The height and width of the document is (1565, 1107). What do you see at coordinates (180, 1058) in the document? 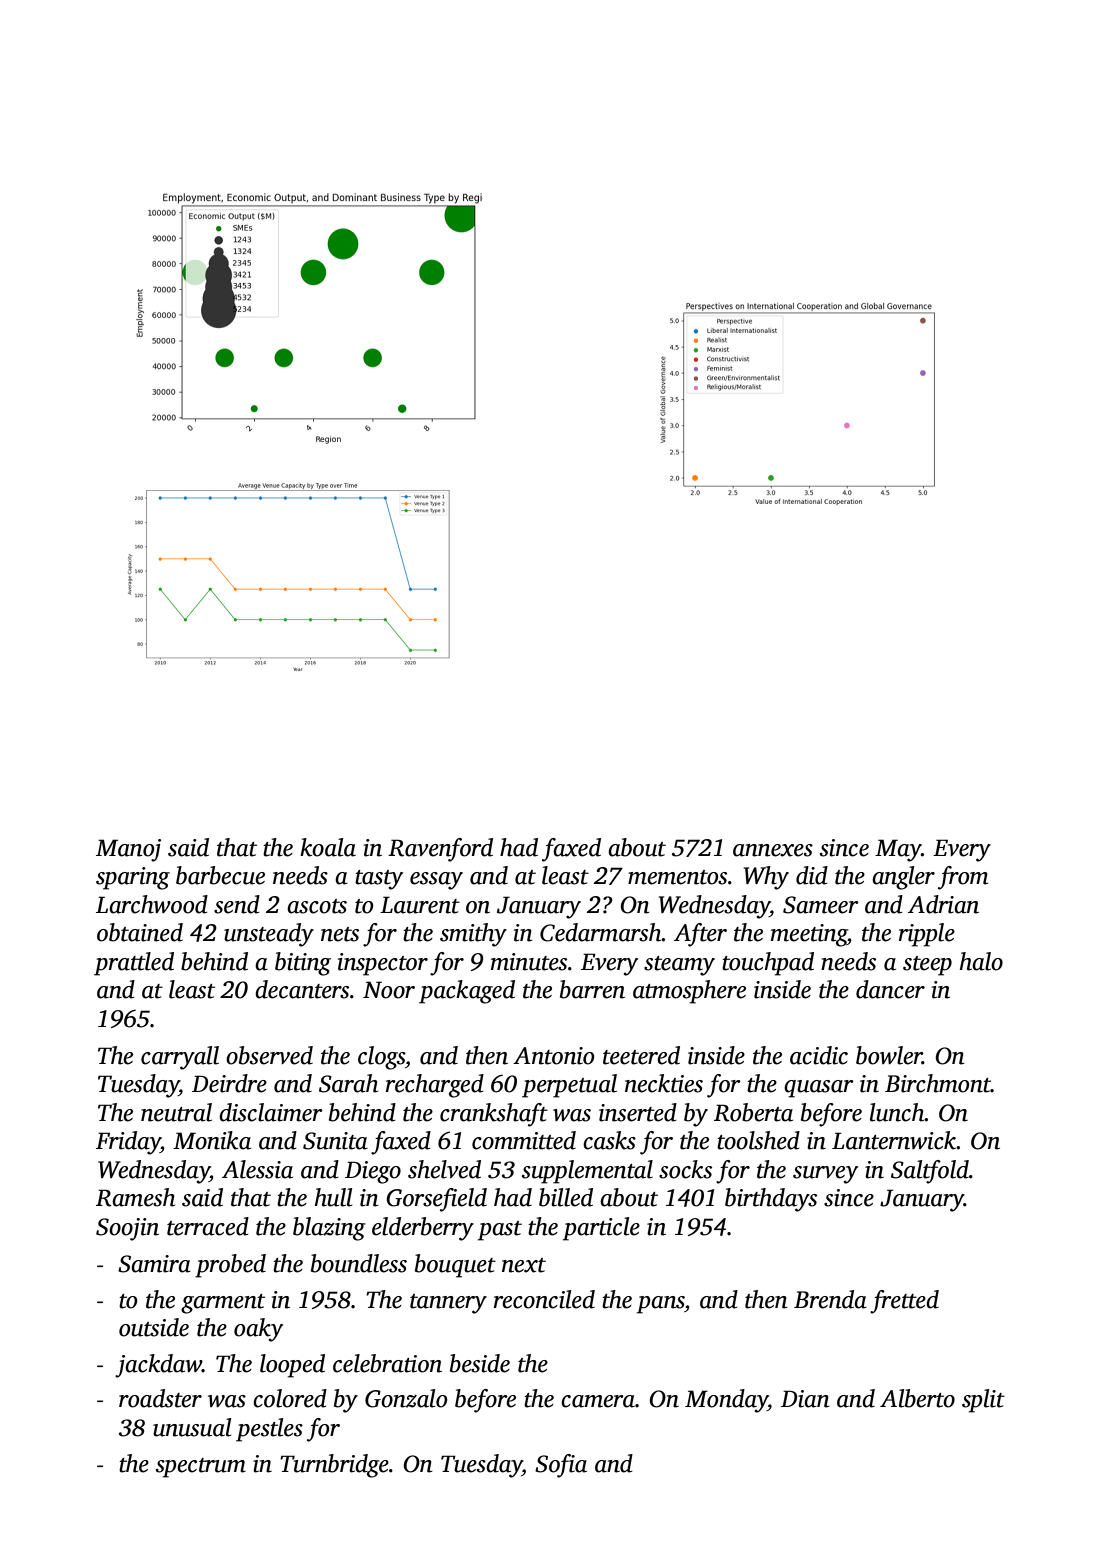
I see `carryall` at bounding box center [180, 1058].
